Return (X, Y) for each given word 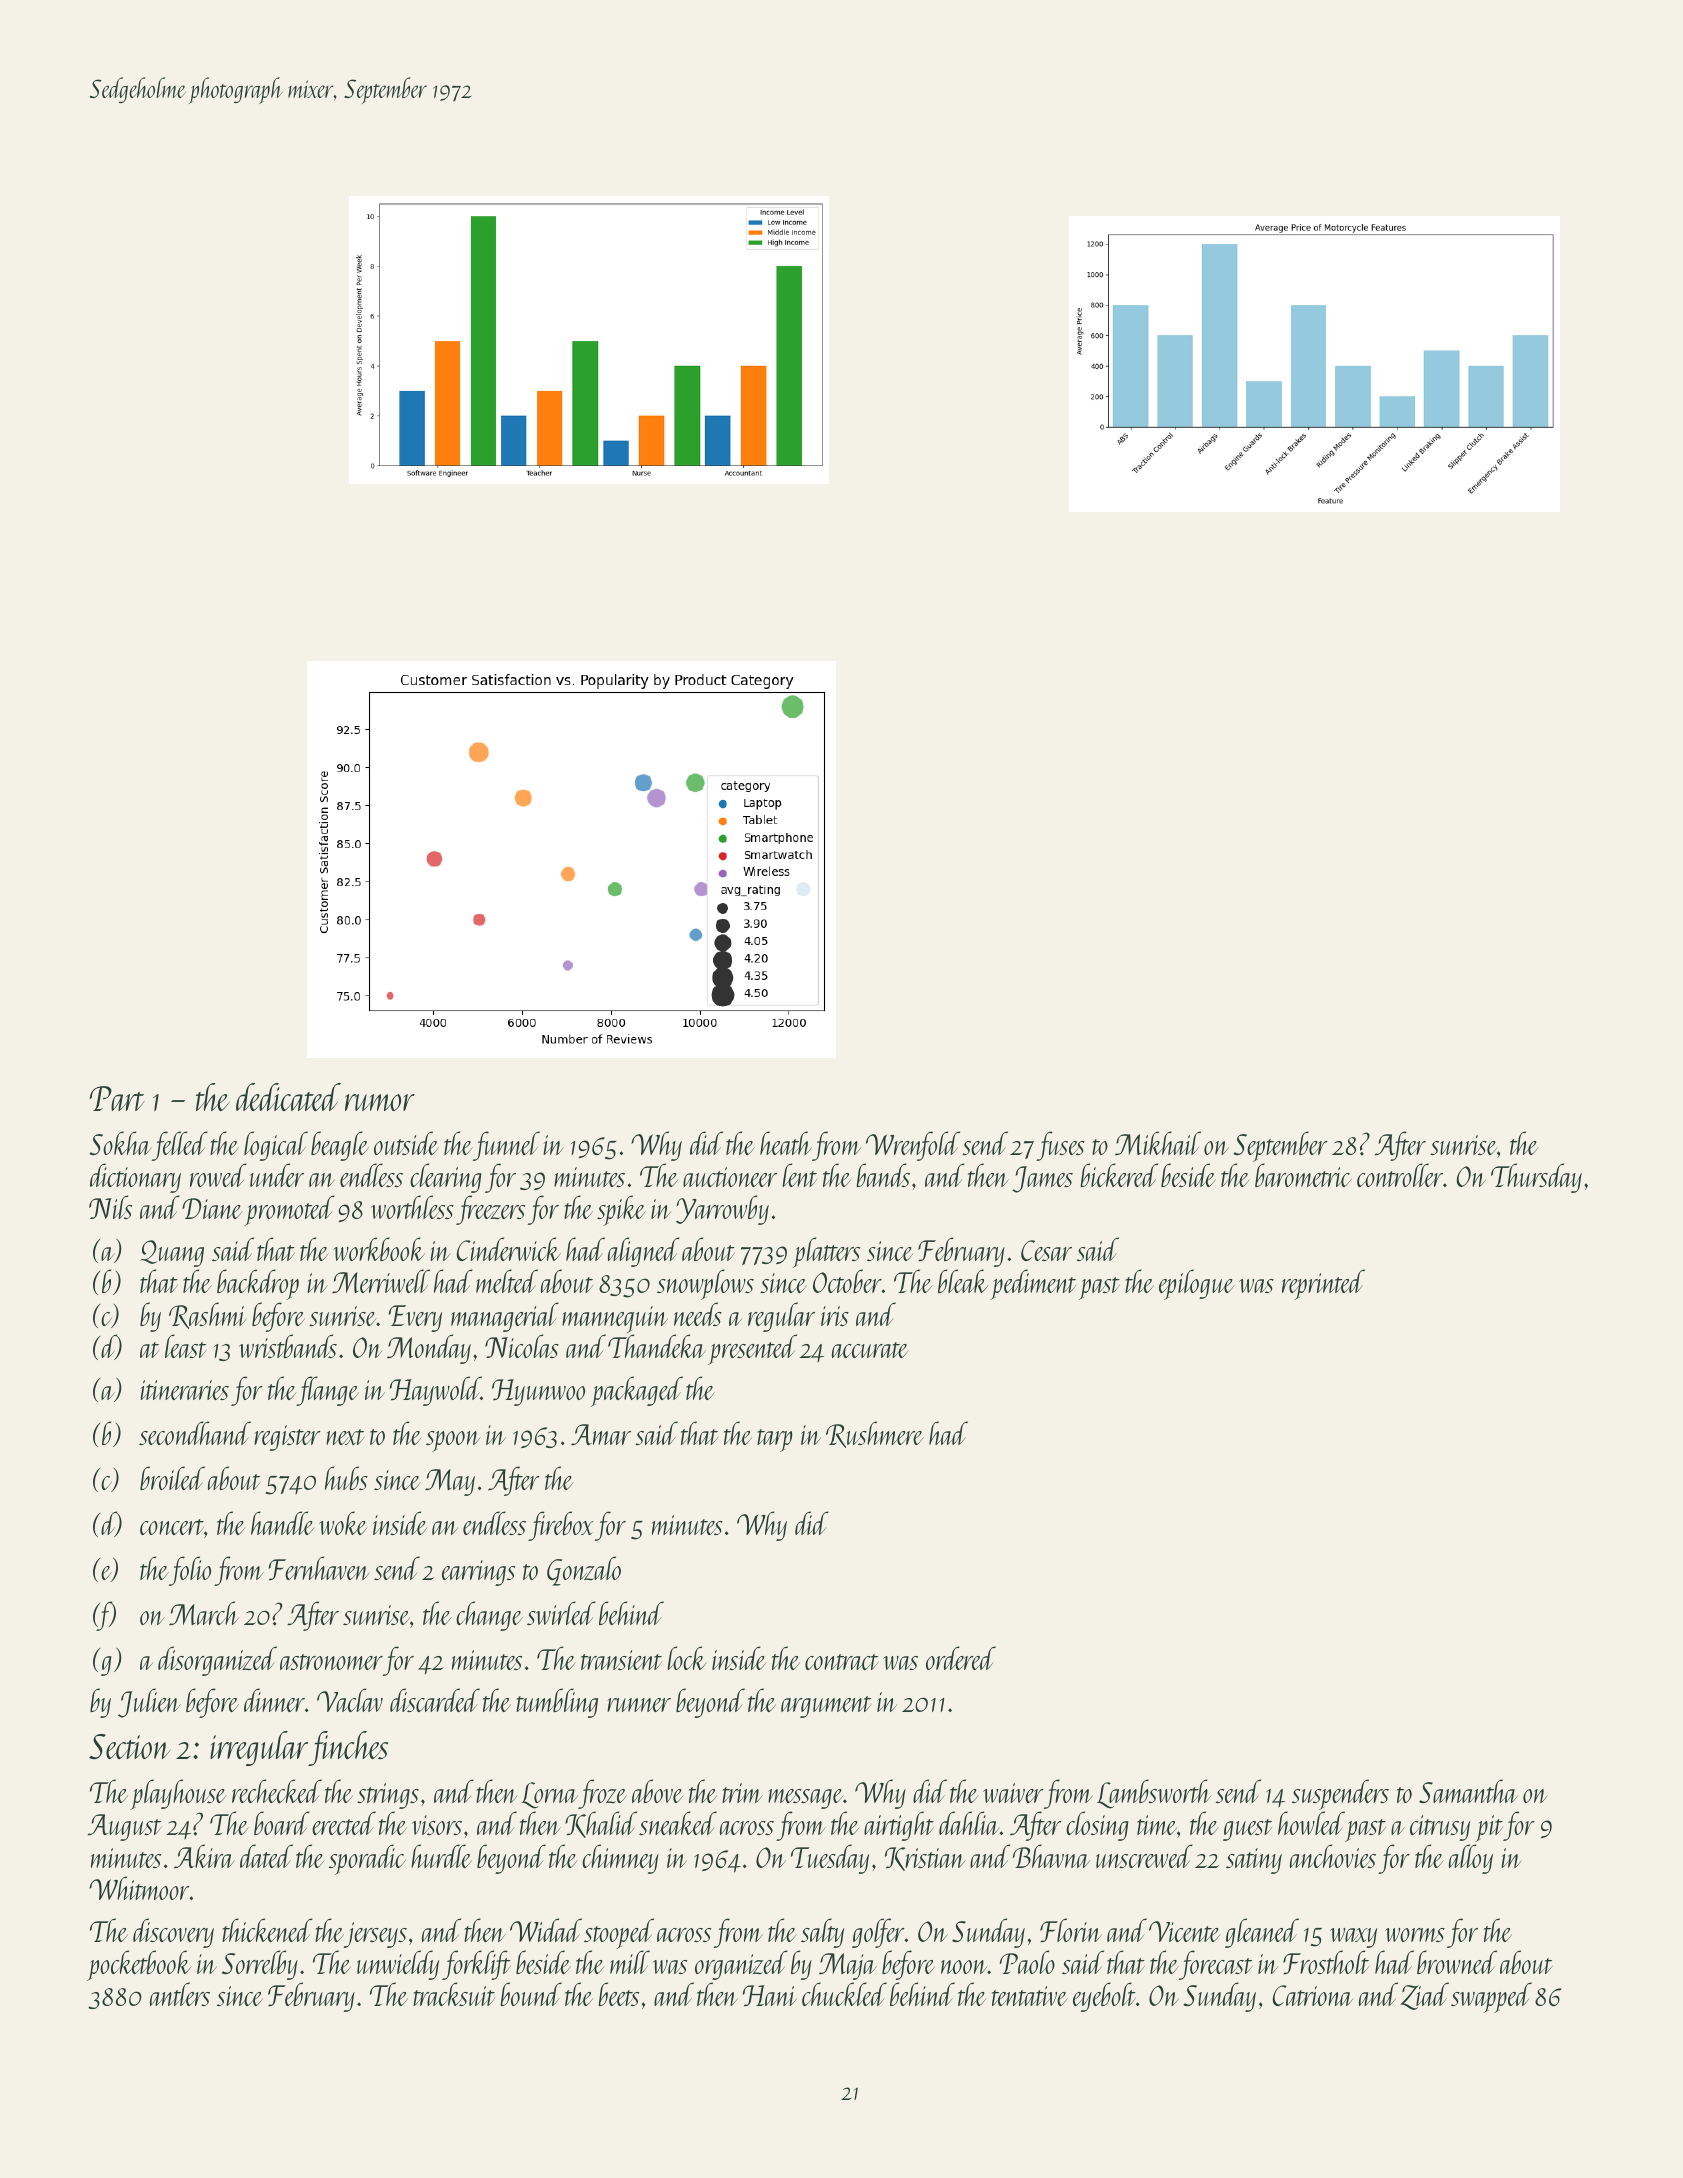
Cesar (1046, 1250)
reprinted (1323, 1284)
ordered (961, 1658)
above (657, 1791)
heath (786, 1143)
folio (190, 1571)
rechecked (277, 1791)
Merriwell (381, 1281)
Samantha (1468, 1791)
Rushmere (875, 1434)
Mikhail (1158, 1143)
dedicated (288, 1097)
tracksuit (454, 1994)
